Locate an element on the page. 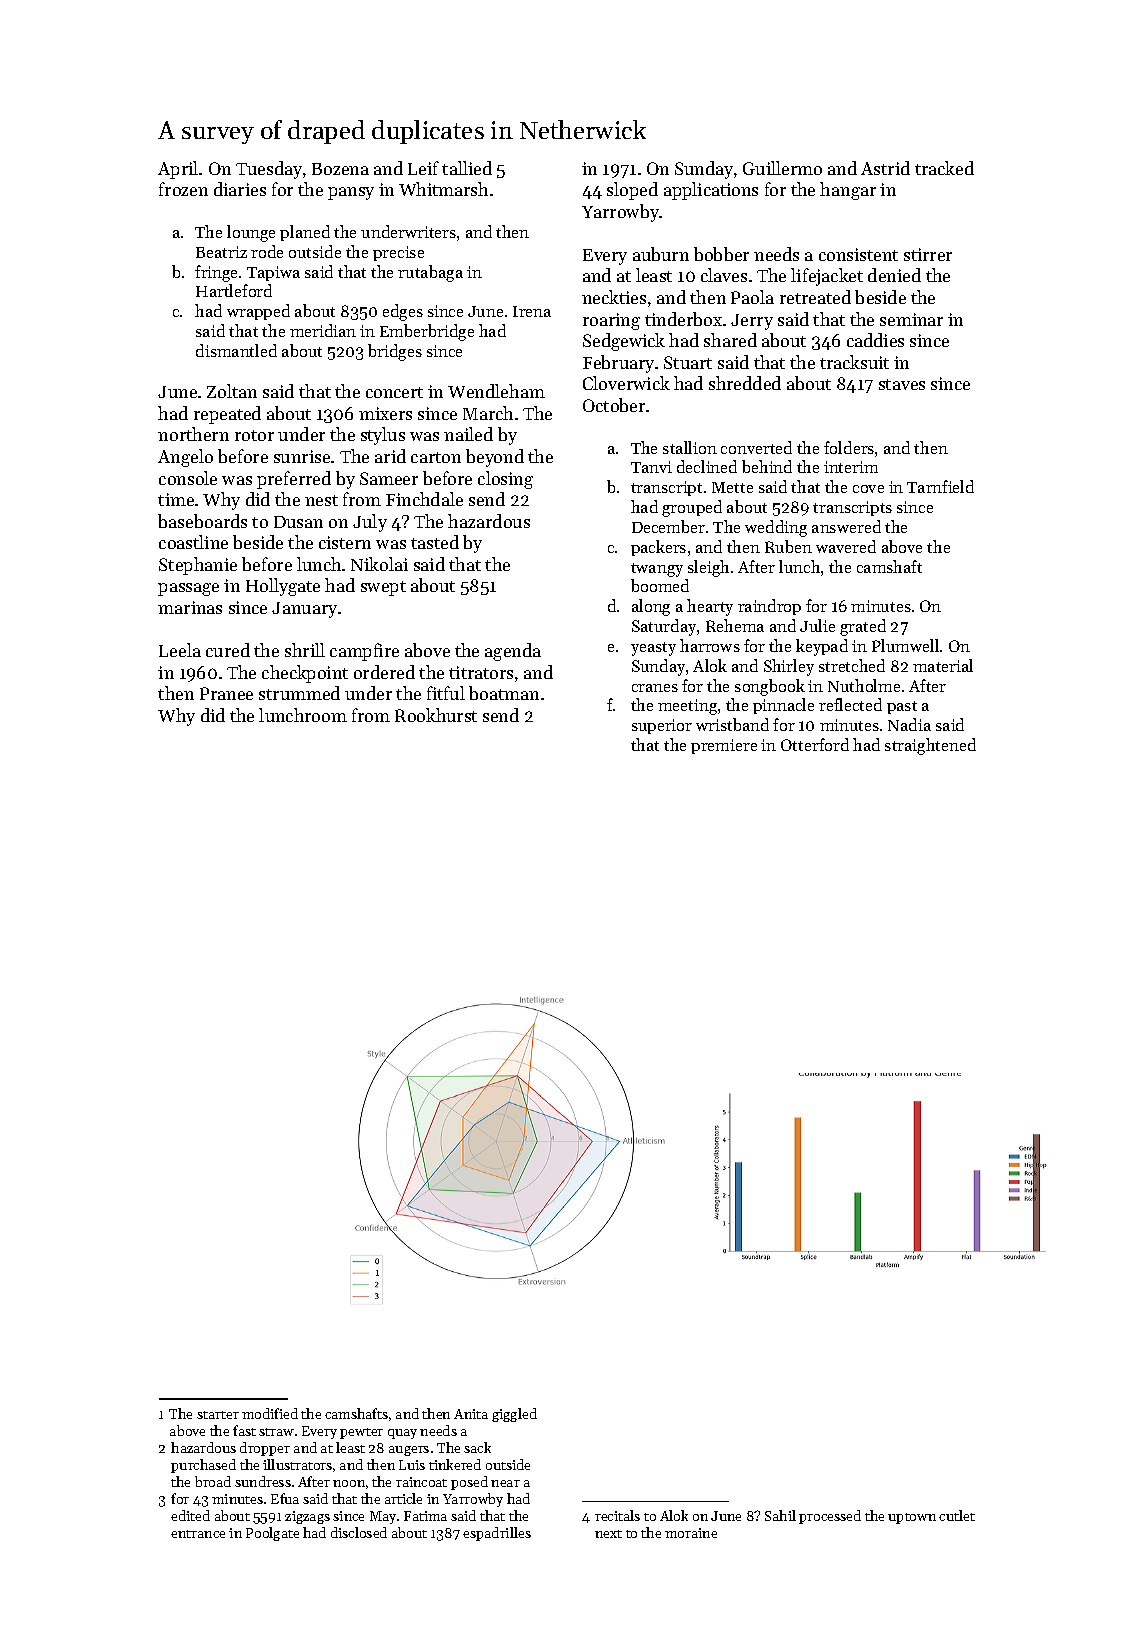 Image resolution: width=1137 pixels, height=1647 pixels. starter is located at coordinates (218, 1415).
